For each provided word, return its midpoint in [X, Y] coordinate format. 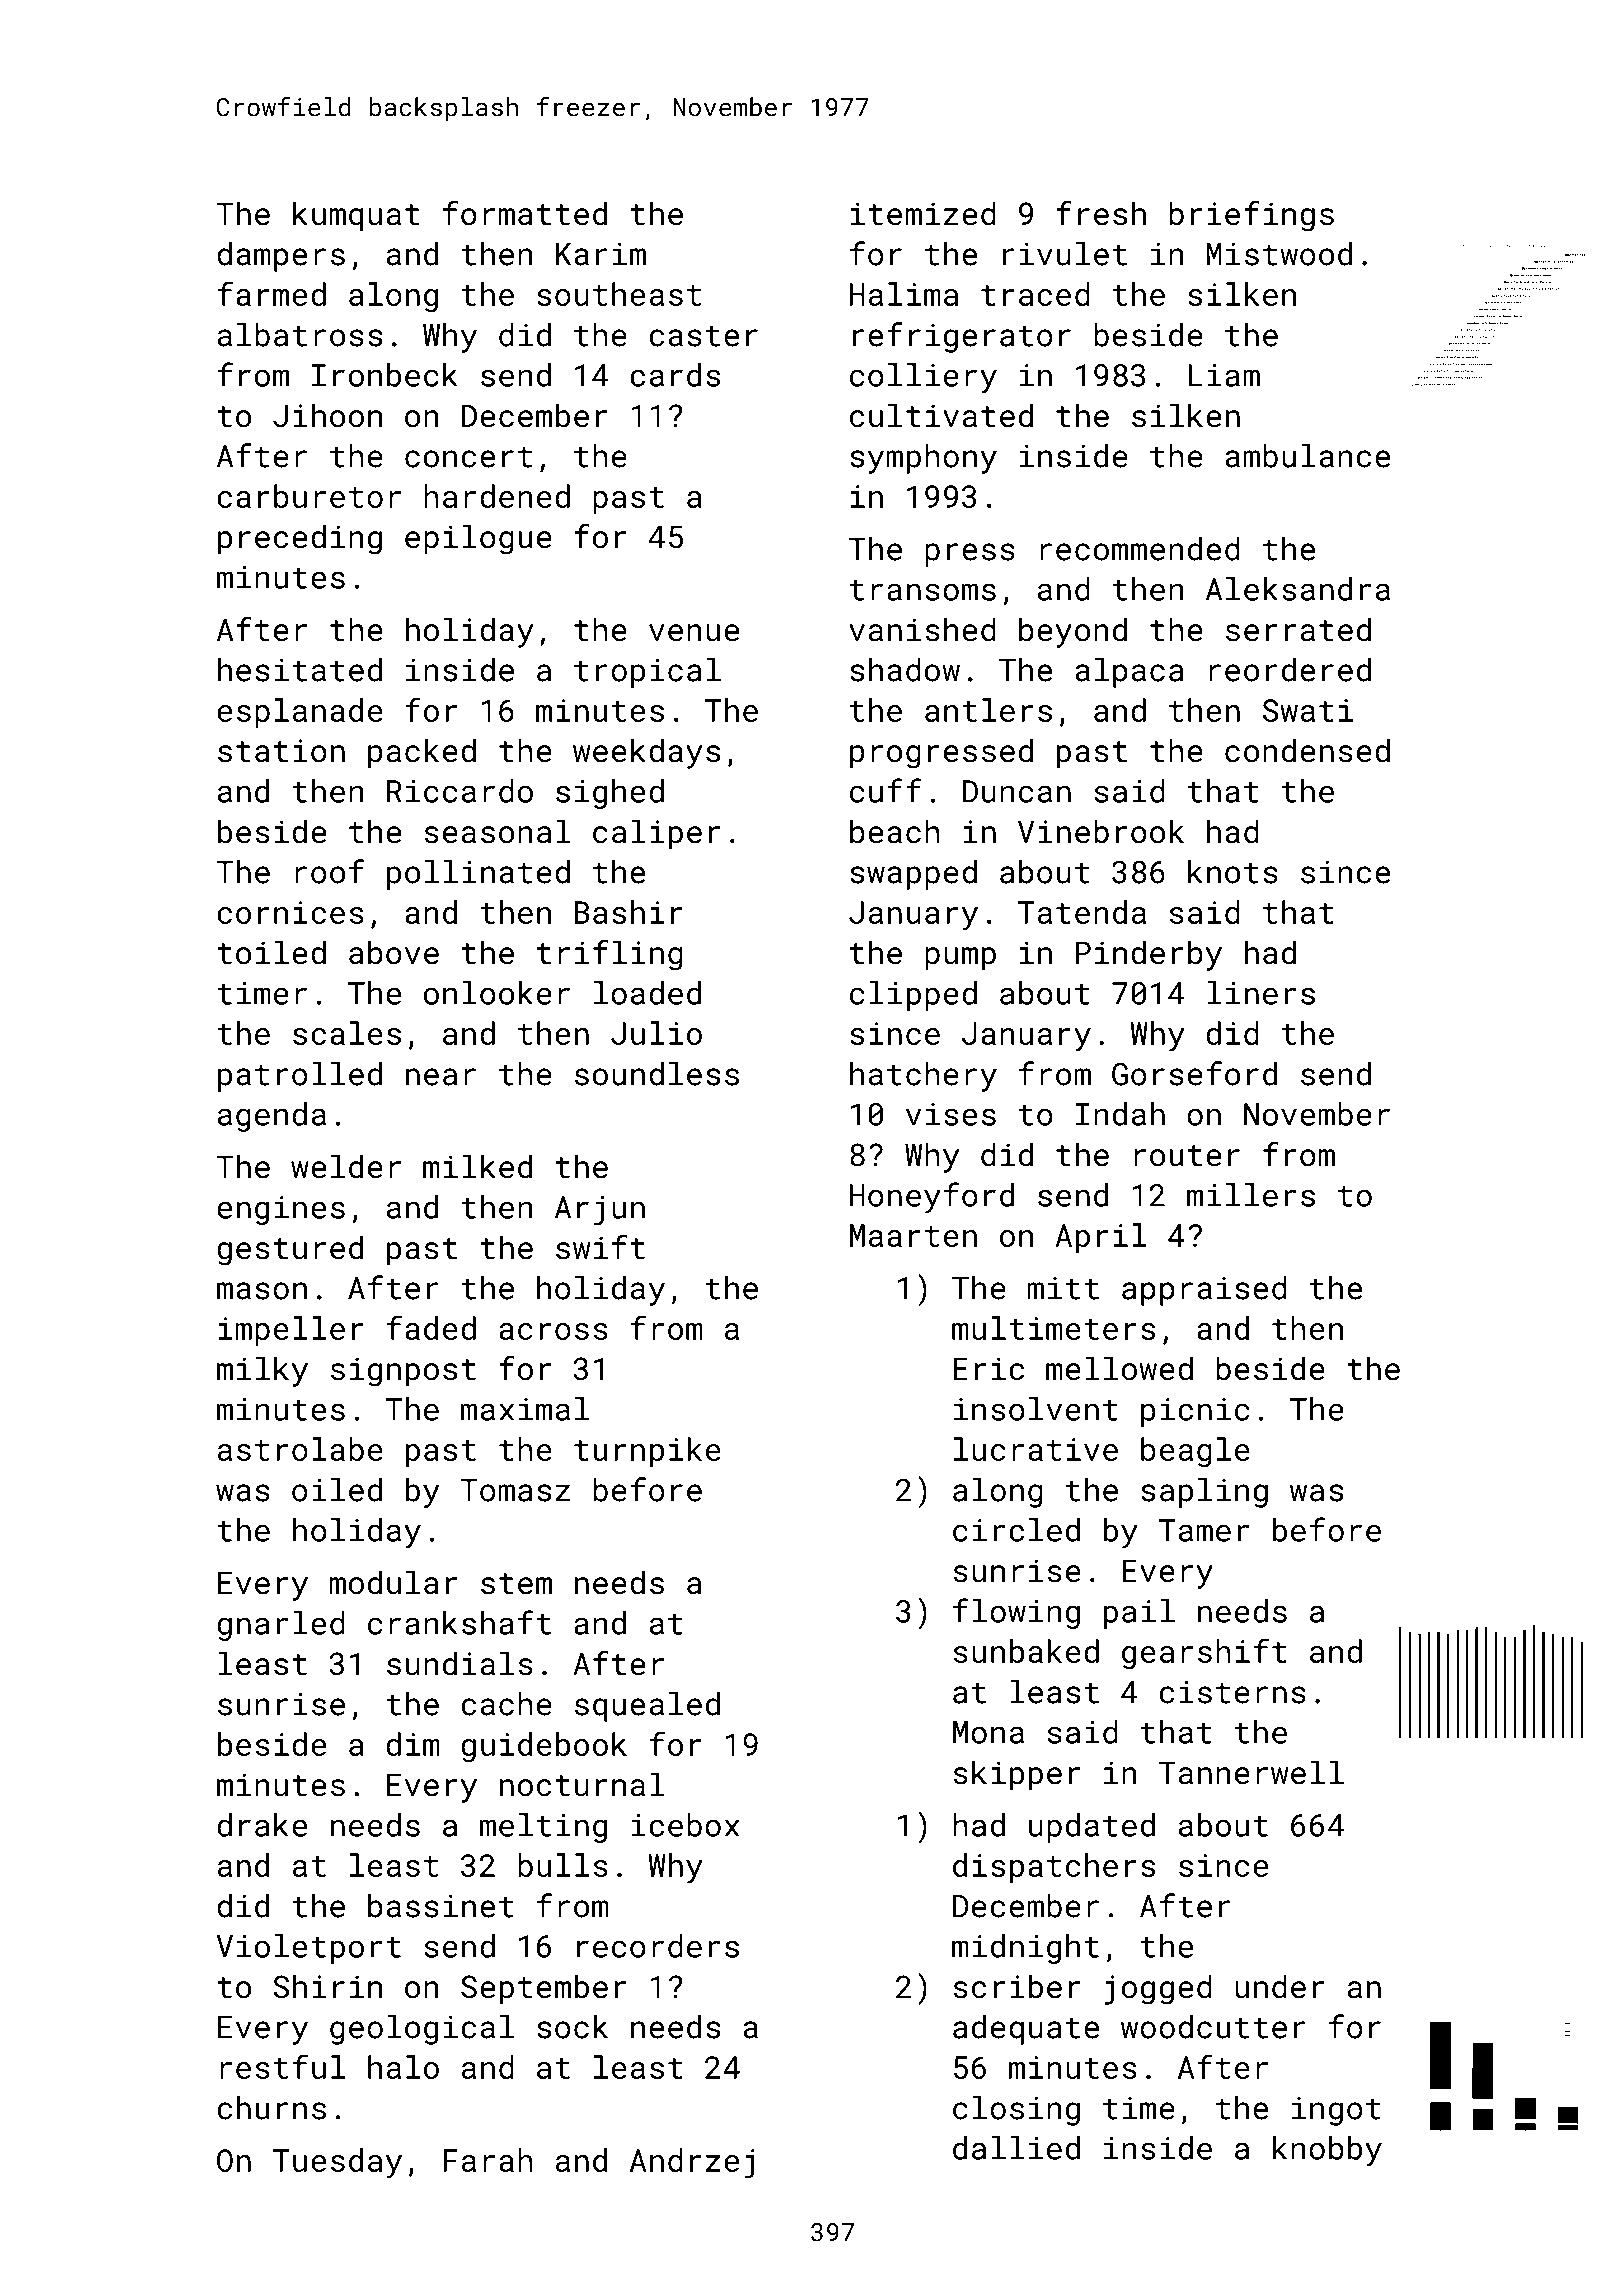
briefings [1251, 216]
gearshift [1204, 1653]
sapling [1204, 1493]
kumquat [356, 216]
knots [1233, 872]
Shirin [327, 1986]
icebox [685, 1825]
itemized [923, 213]
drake [262, 1825]
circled [1016, 1530]
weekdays [646, 753]
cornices [290, 912]
